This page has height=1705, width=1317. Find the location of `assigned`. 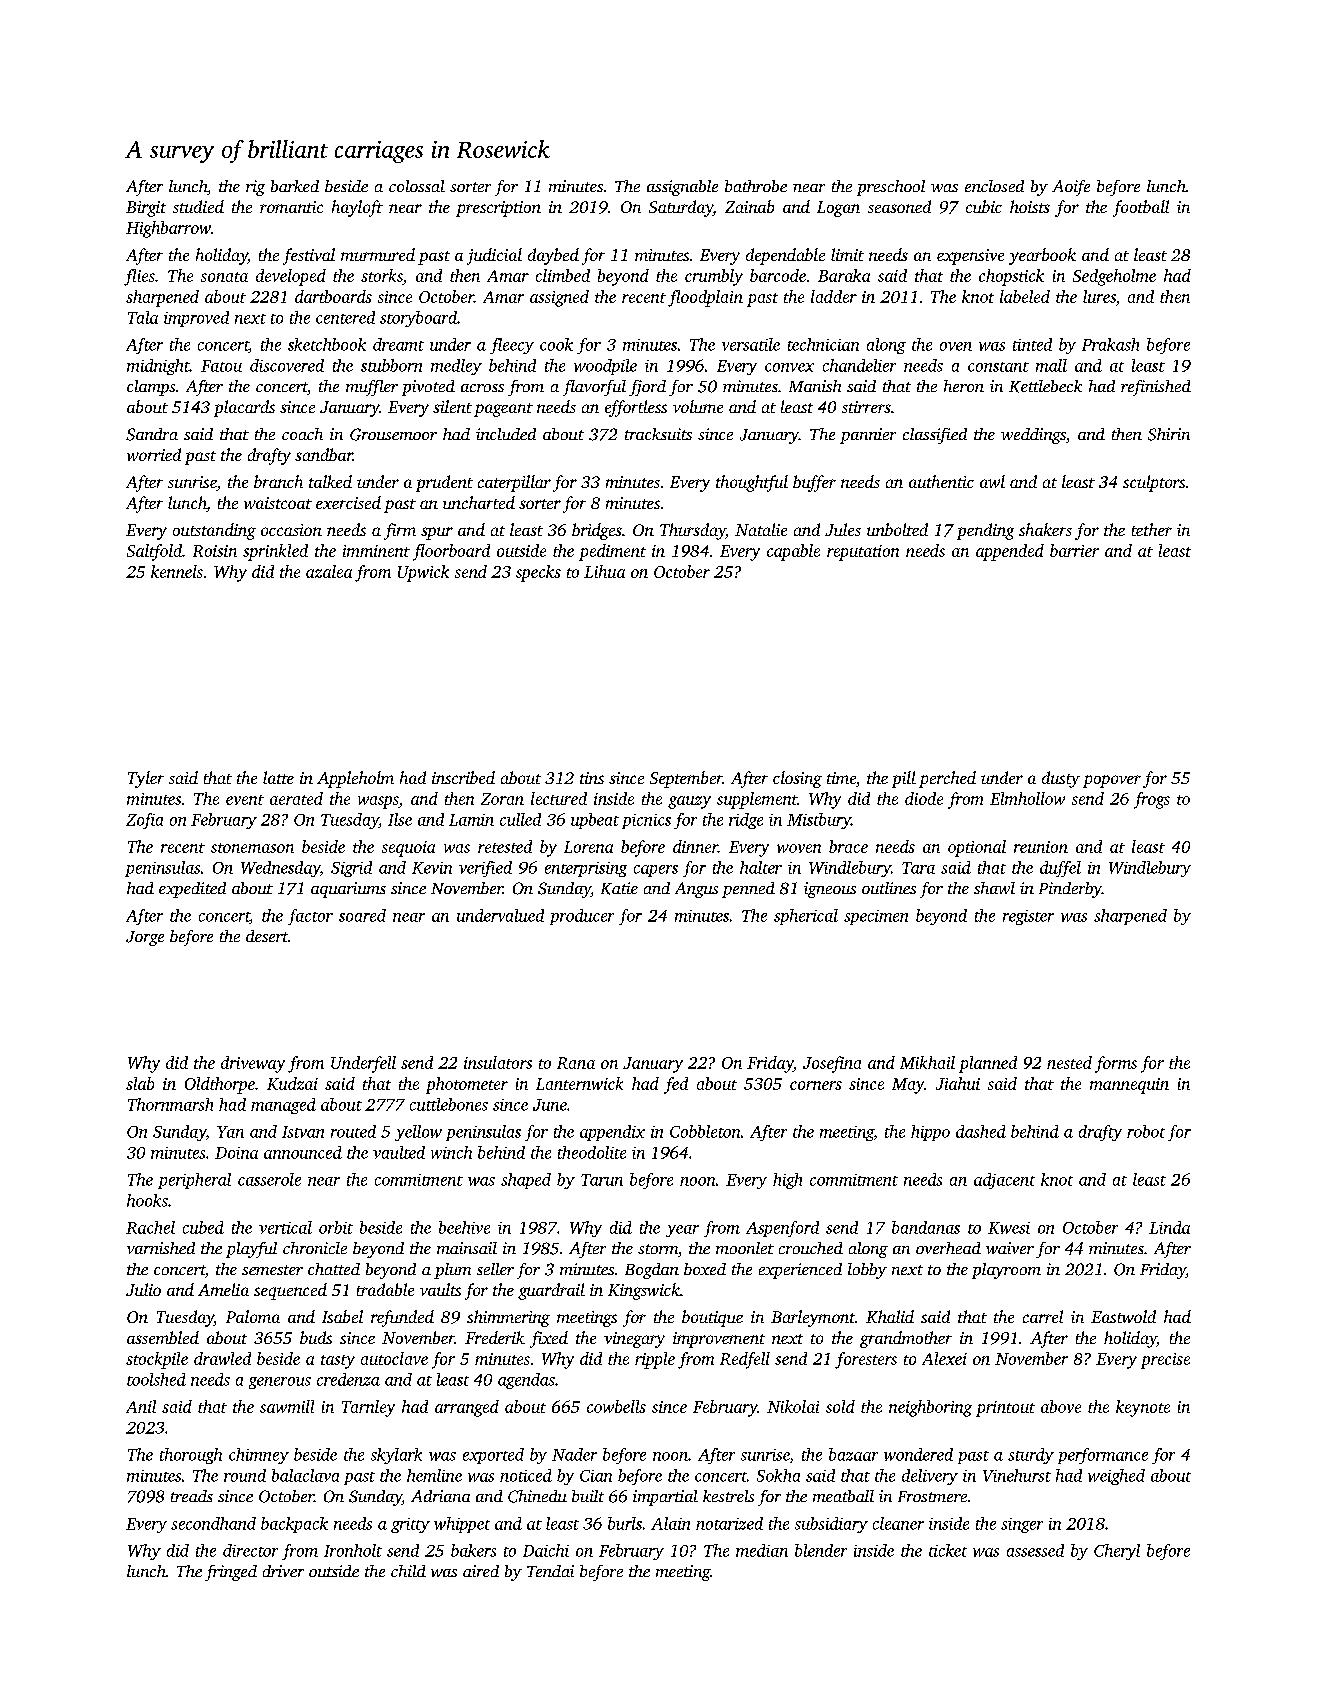

assigned is located at coordinates (559, 298).
